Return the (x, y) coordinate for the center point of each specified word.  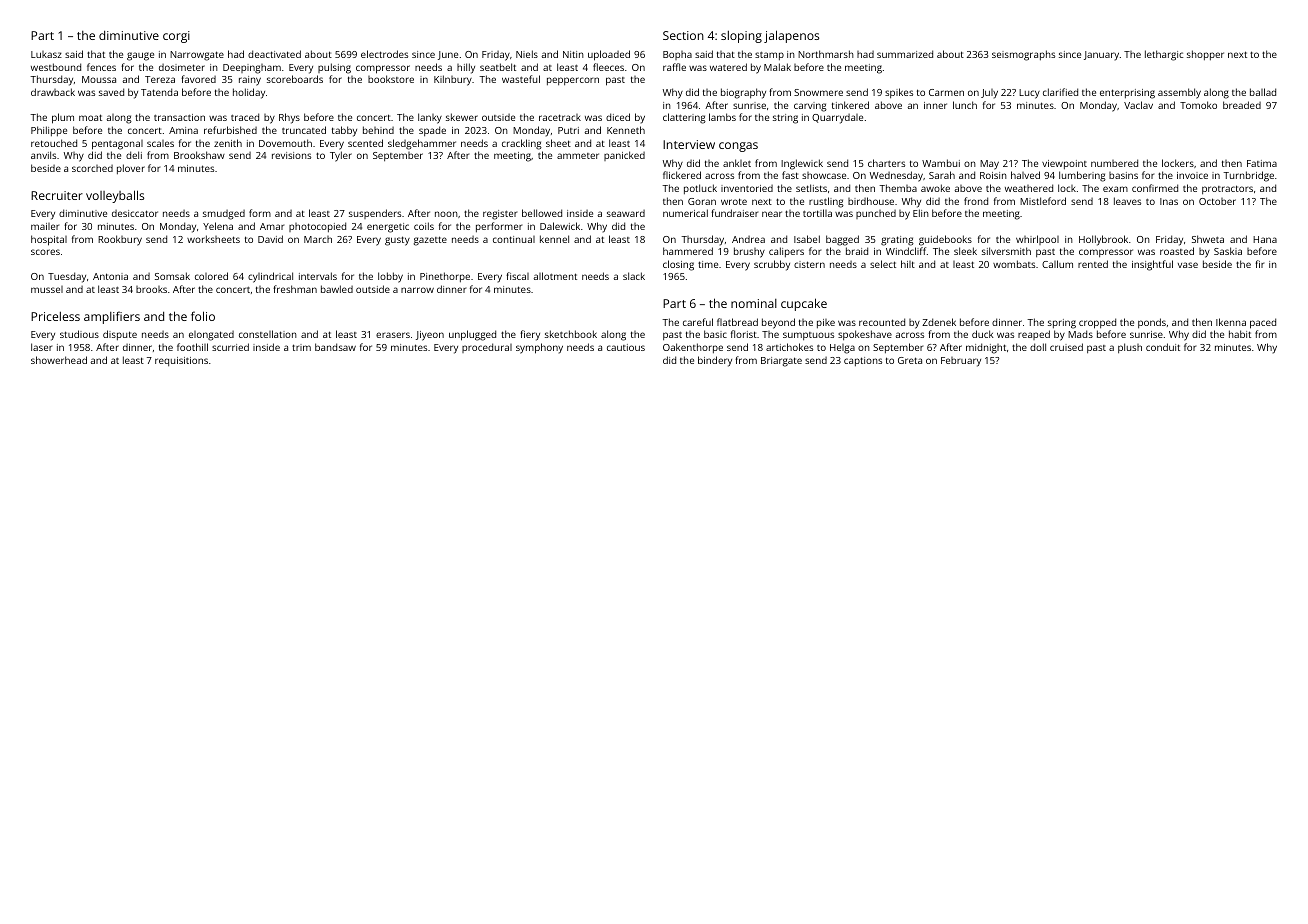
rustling (826, 202)
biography (743, 93)
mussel (47, 289)
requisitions (181, 361)
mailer (45, 226)
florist (744, 334)
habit (1240, 334)
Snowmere (818, 92)
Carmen (946, 92)
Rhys (289, 118)
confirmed (1155, 188)
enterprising (1127, 94)
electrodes (384, 54)
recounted (882, 322)
